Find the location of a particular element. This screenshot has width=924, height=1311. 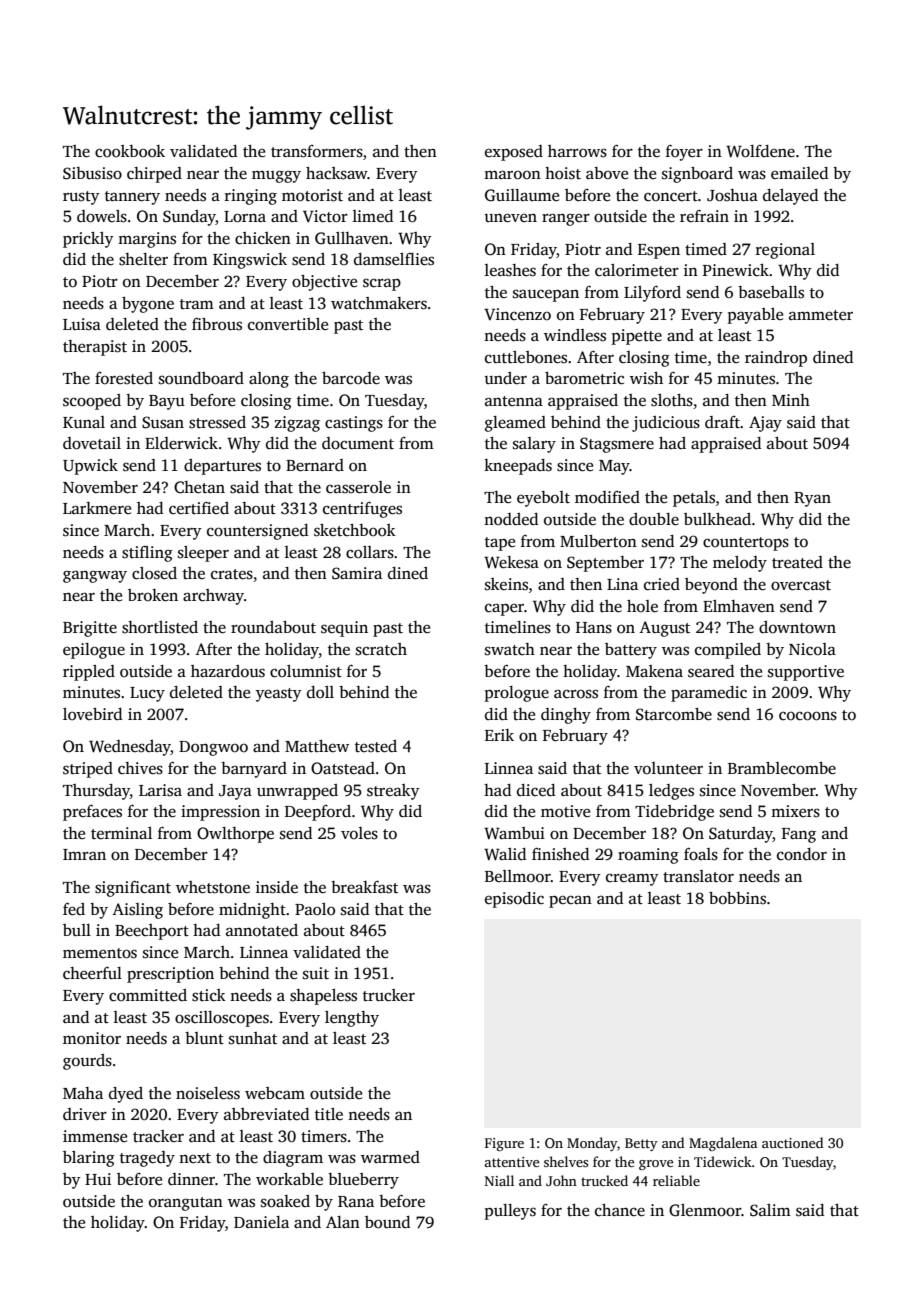

Magdalena is located at coordinates (723, 1144).
